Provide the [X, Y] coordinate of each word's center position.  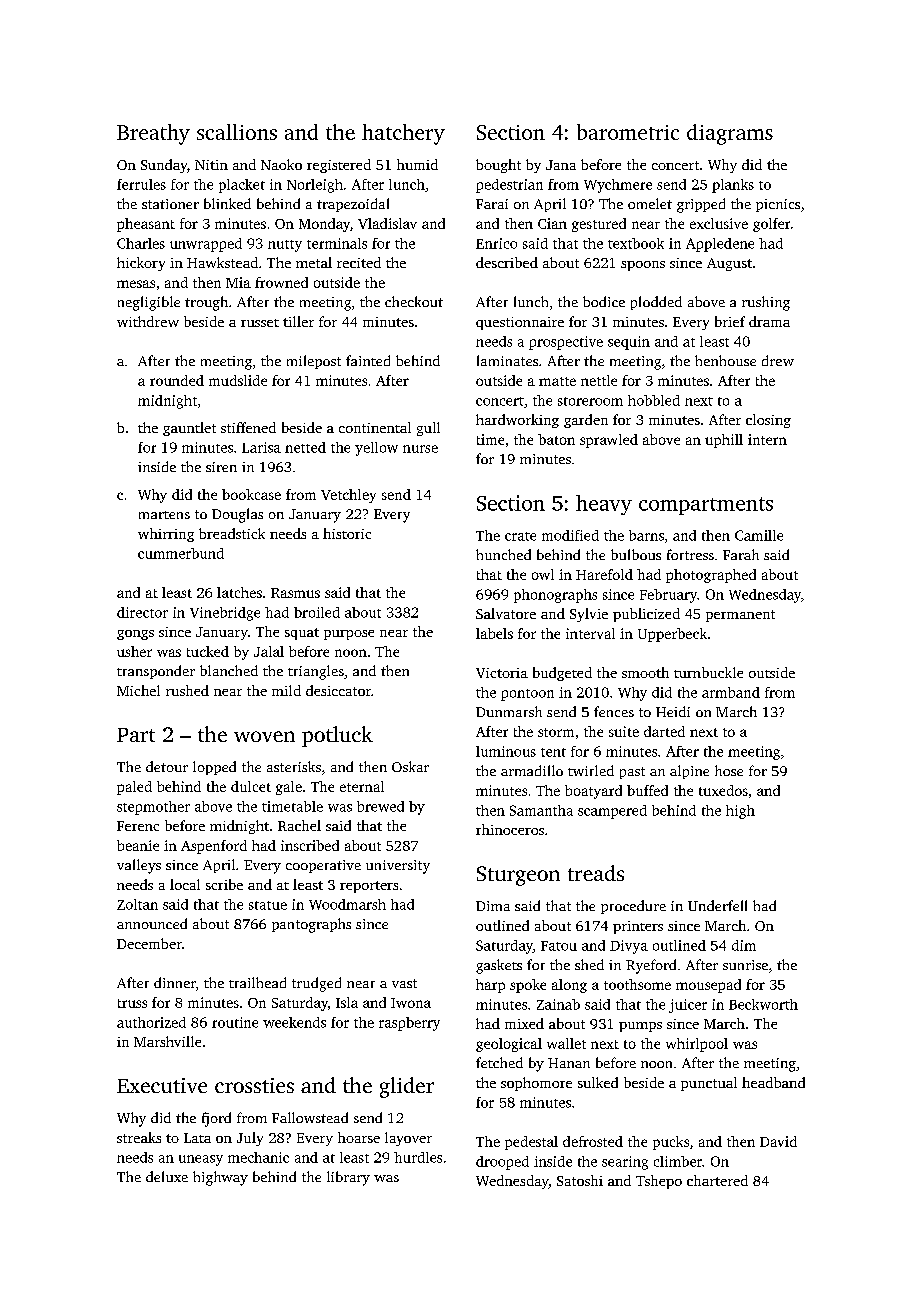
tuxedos [723, 790]
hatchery [403, 134]
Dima [493, 906]
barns [646, 535]
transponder [156, 672]
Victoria [502, 673]
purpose [349, 635]
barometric [628, 132]
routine [235, 1022]
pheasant [146, 225]
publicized [646, 615]
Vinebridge [225, 614]
